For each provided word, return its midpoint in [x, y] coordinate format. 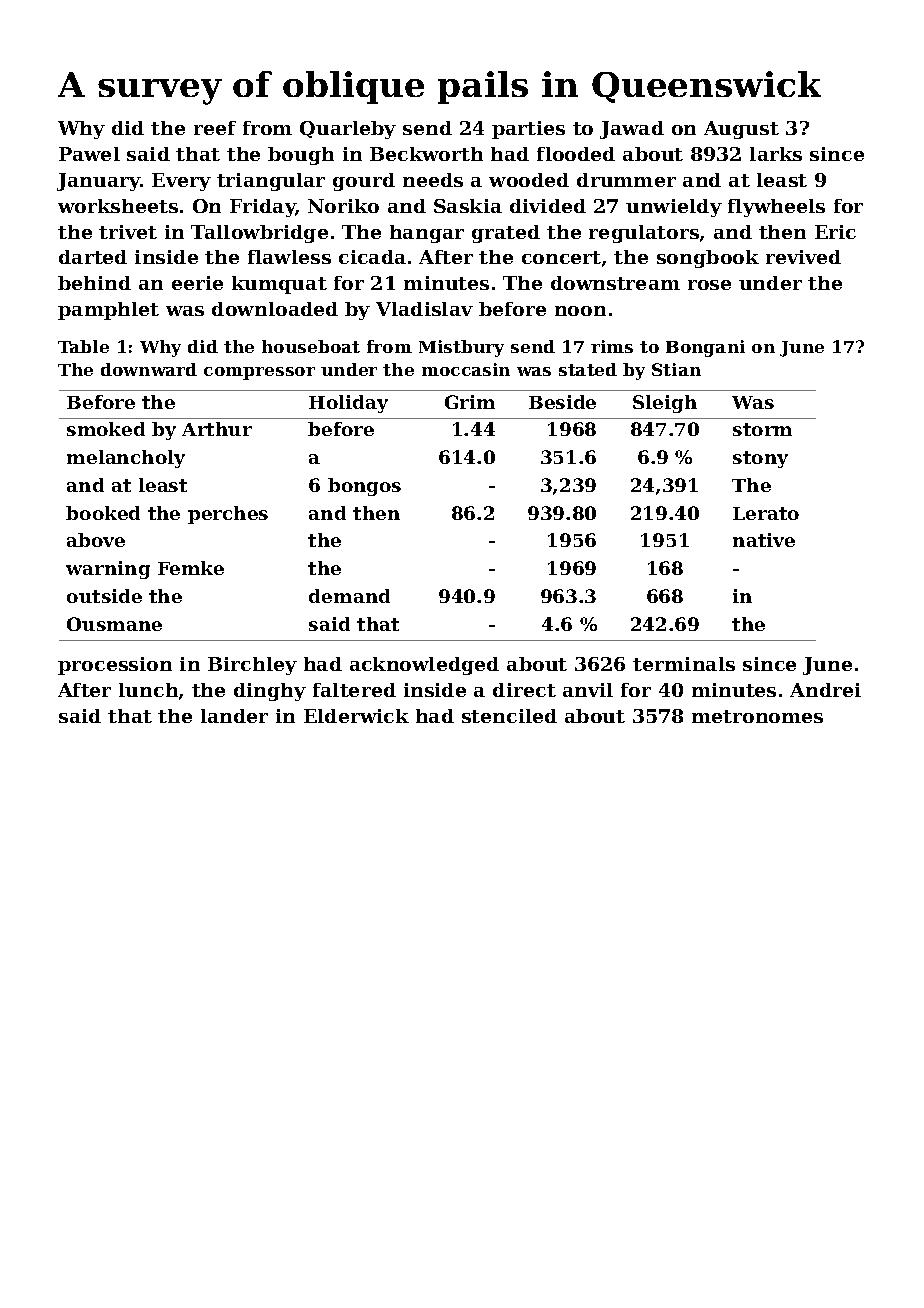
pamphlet [108, 311]
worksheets [118, 206]
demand [349, 596]
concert [561, 257]
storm [762, 429]
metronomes [757, 716]
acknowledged [424, 666]
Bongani [705, 348]
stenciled [509, 716]
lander [234, 716]
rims [612, 346]
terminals [684, 664]
